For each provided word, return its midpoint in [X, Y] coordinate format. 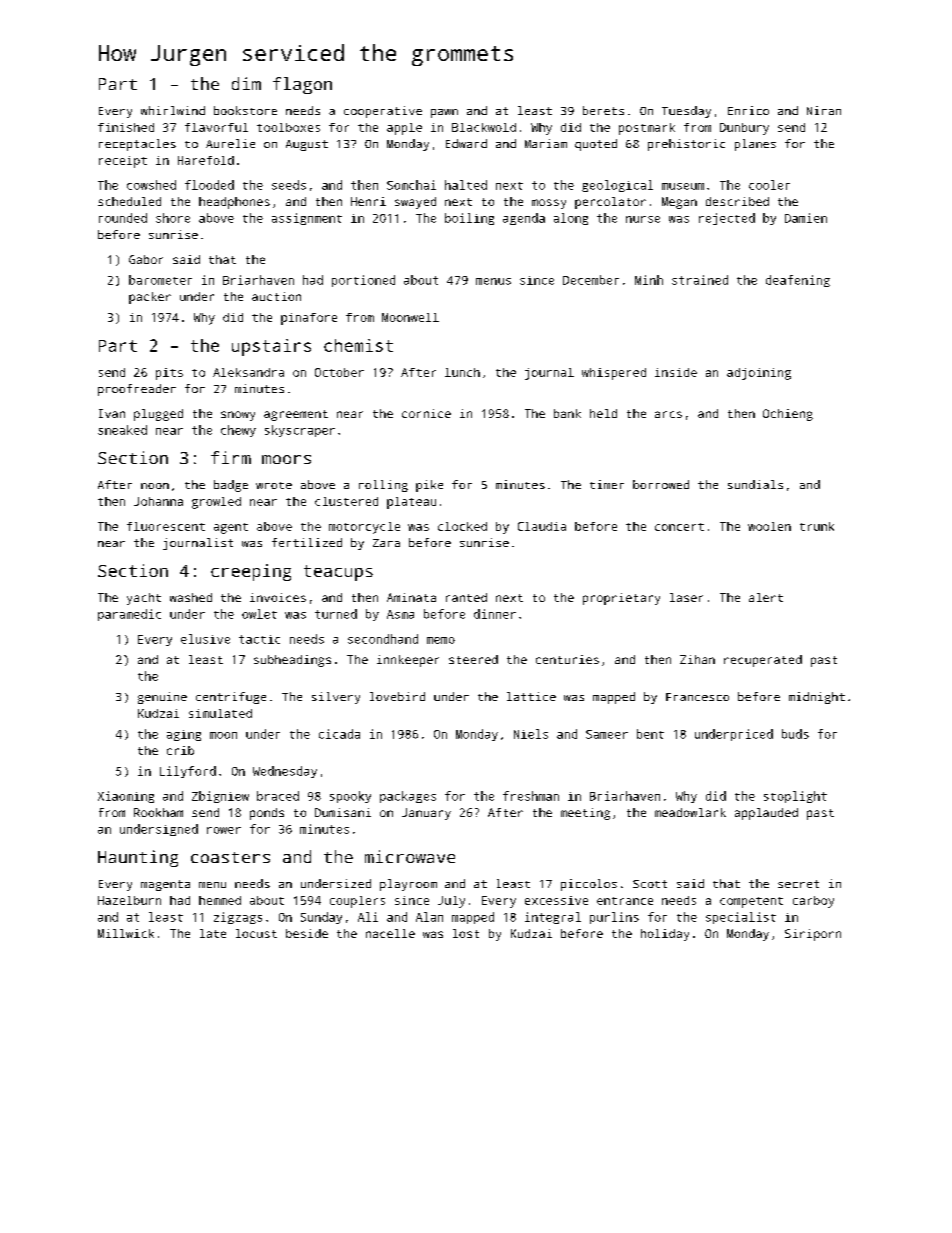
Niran [824, 110]
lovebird [397, 696]
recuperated [763, 661]
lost [466, 933]
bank [567, 413]
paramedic [129, 615]
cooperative [383, 112]
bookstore [245, 110]
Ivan [112, 413]
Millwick [126, 933]
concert [679, 527]
